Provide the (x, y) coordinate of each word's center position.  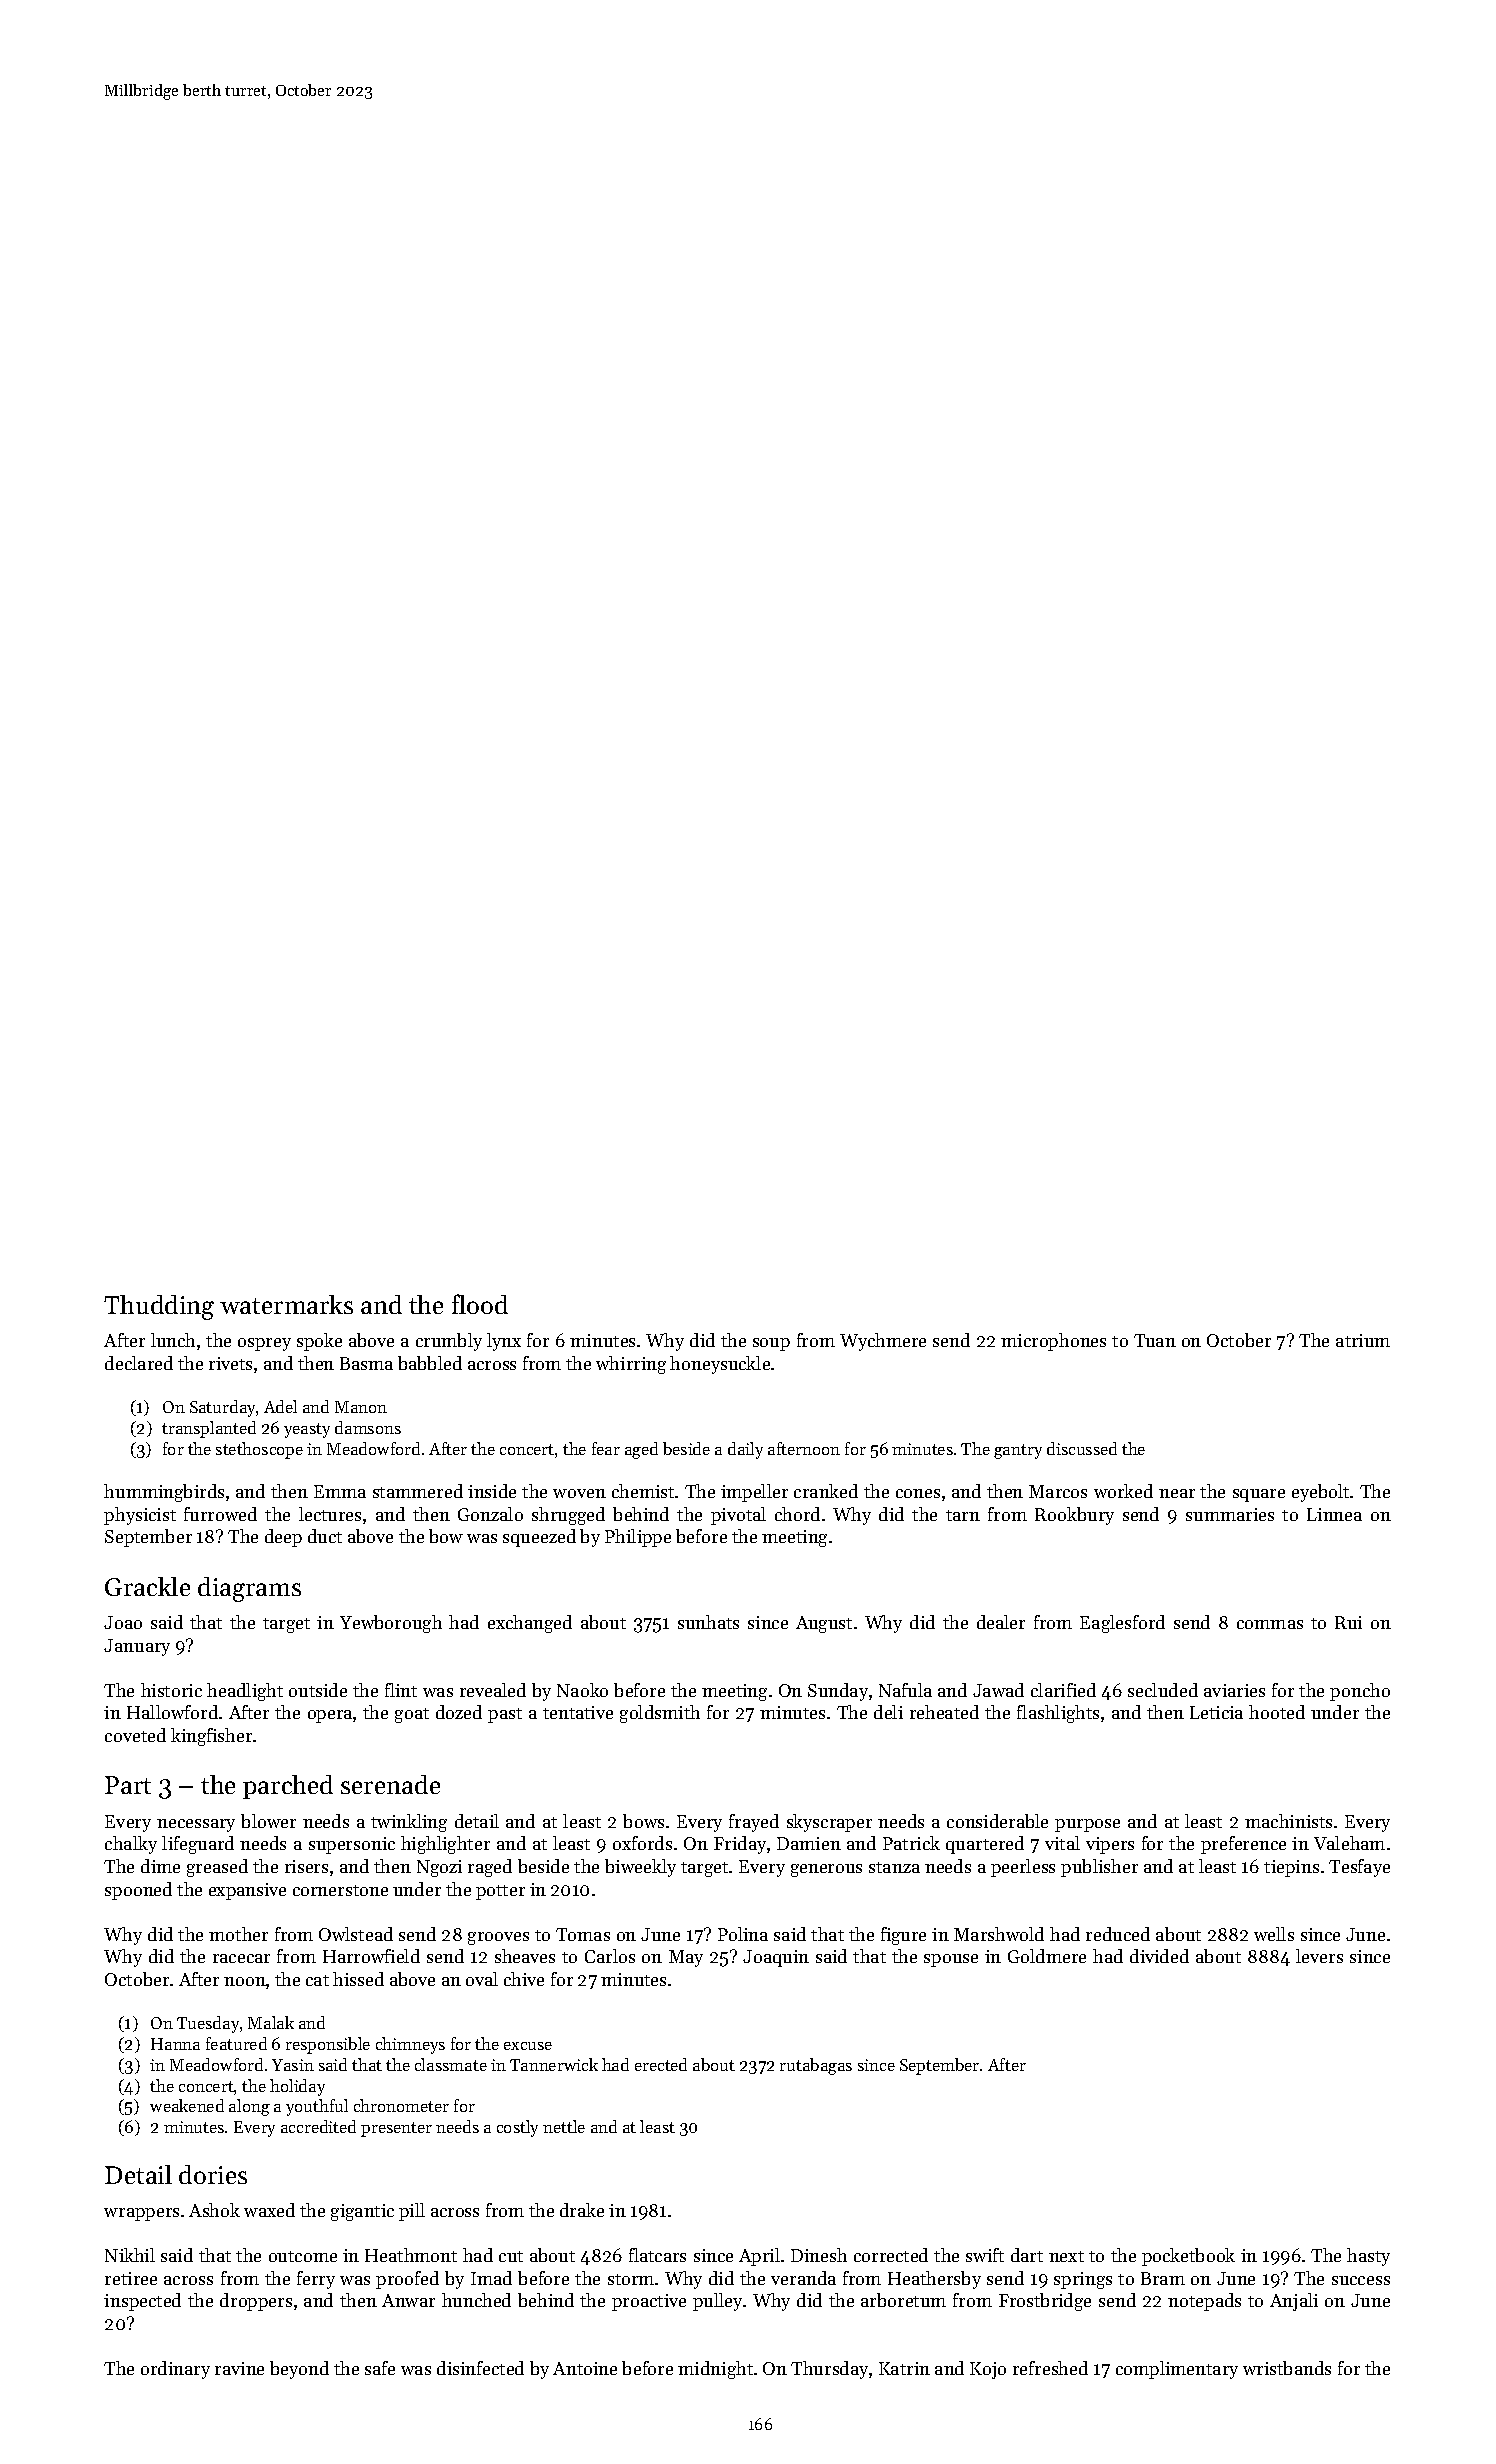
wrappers (141, 2214)
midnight (715, 2370)
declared (139, 1363)
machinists (1288, 1821)
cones (918, 1493)
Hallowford (172, 1712)
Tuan (1155, 1340)
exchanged (530, 1624)
